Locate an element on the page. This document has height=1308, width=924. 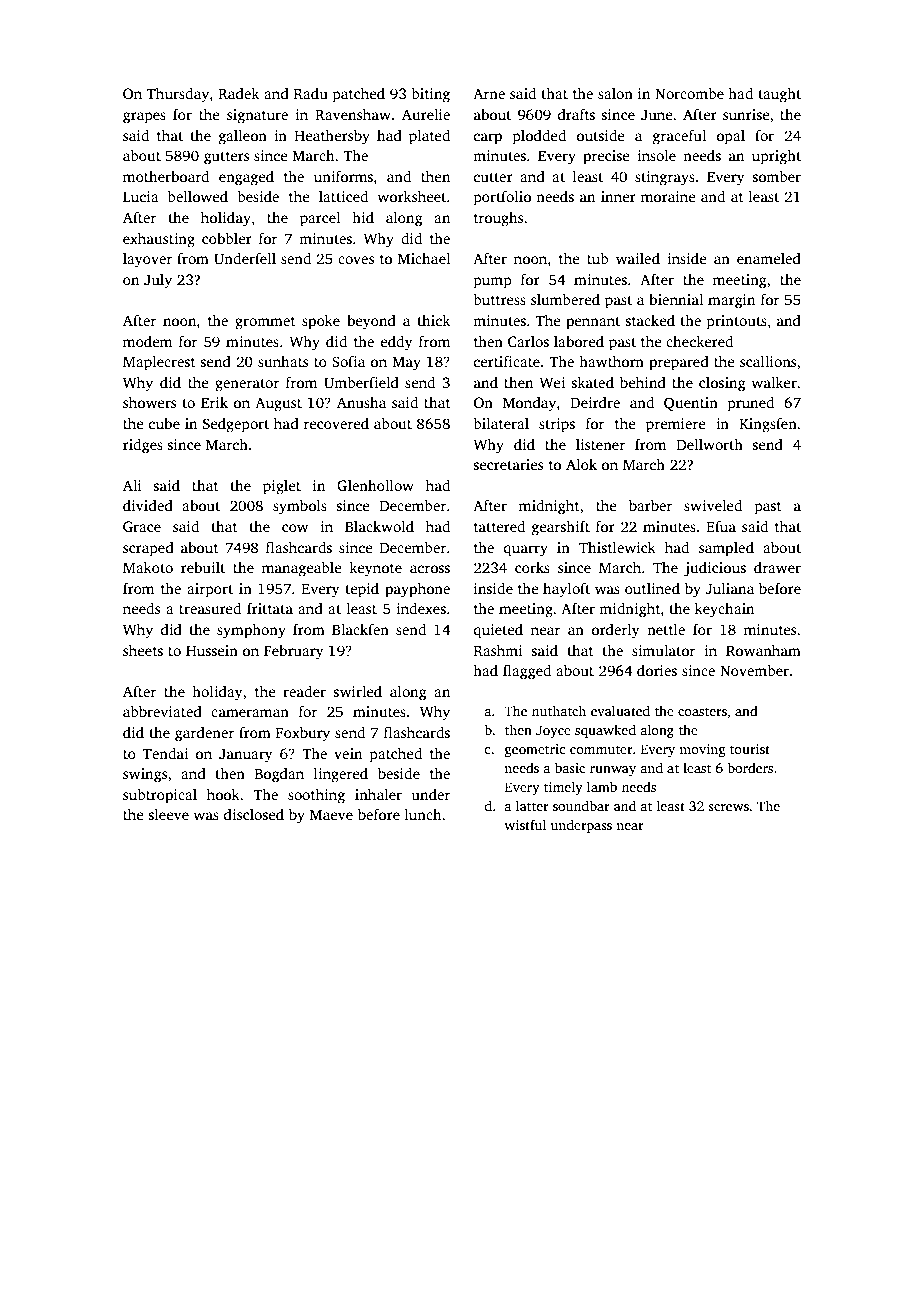
motherboard is located at coordinates (166, 176).
